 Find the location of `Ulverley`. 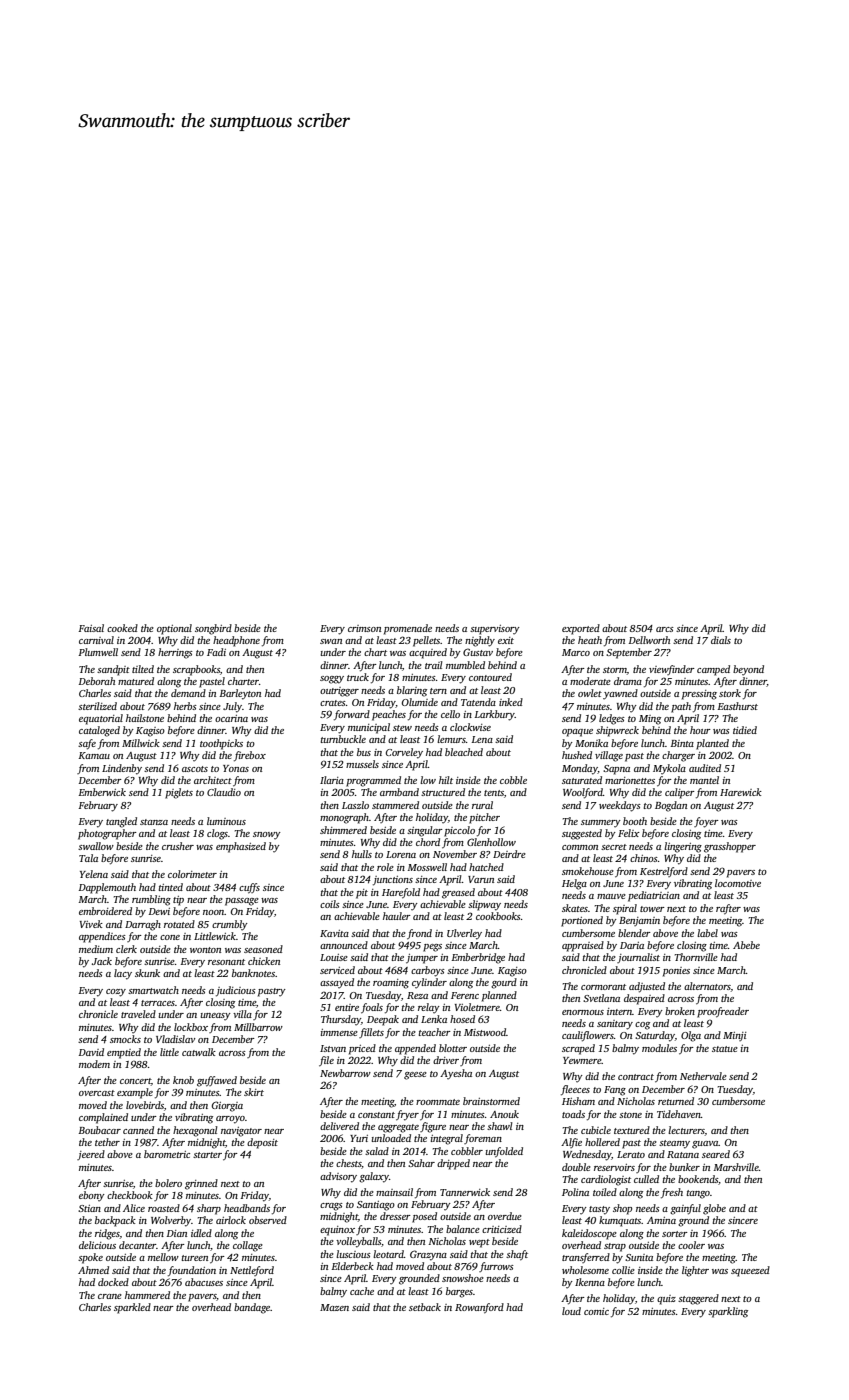

Ulverley is located at coordinates (464, 934).
